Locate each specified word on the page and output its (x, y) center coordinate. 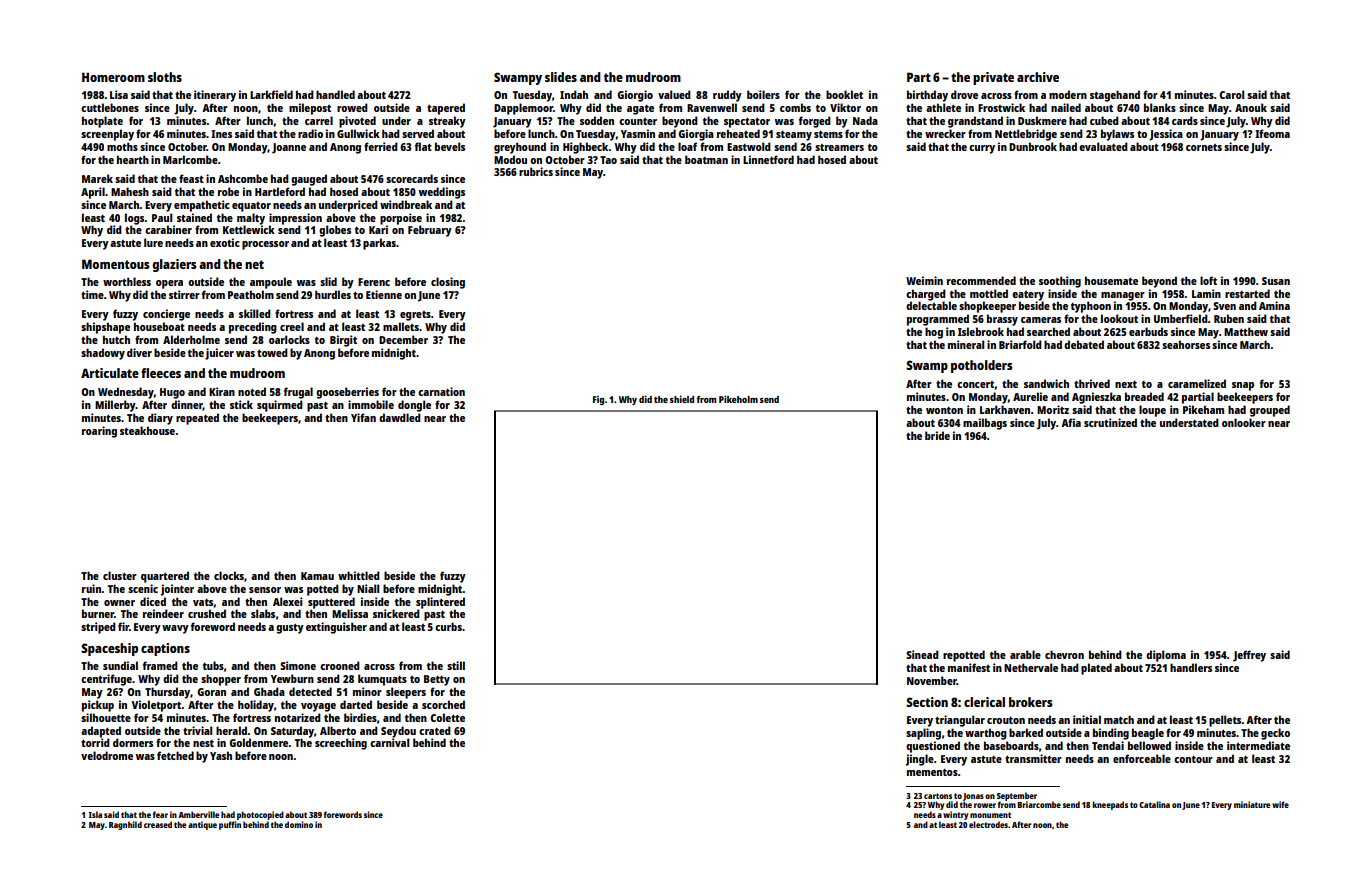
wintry (955, 815)
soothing (1060, 282)
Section (927, 702)
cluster (120, 575)
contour (1193, 759)
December (403, 339)
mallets (401, 326)
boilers (763, 94)
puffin (230, 825)
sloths (165, 77)
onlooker (1244, 422)
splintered (440, 603)
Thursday (167, 693)
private (993, 78)
